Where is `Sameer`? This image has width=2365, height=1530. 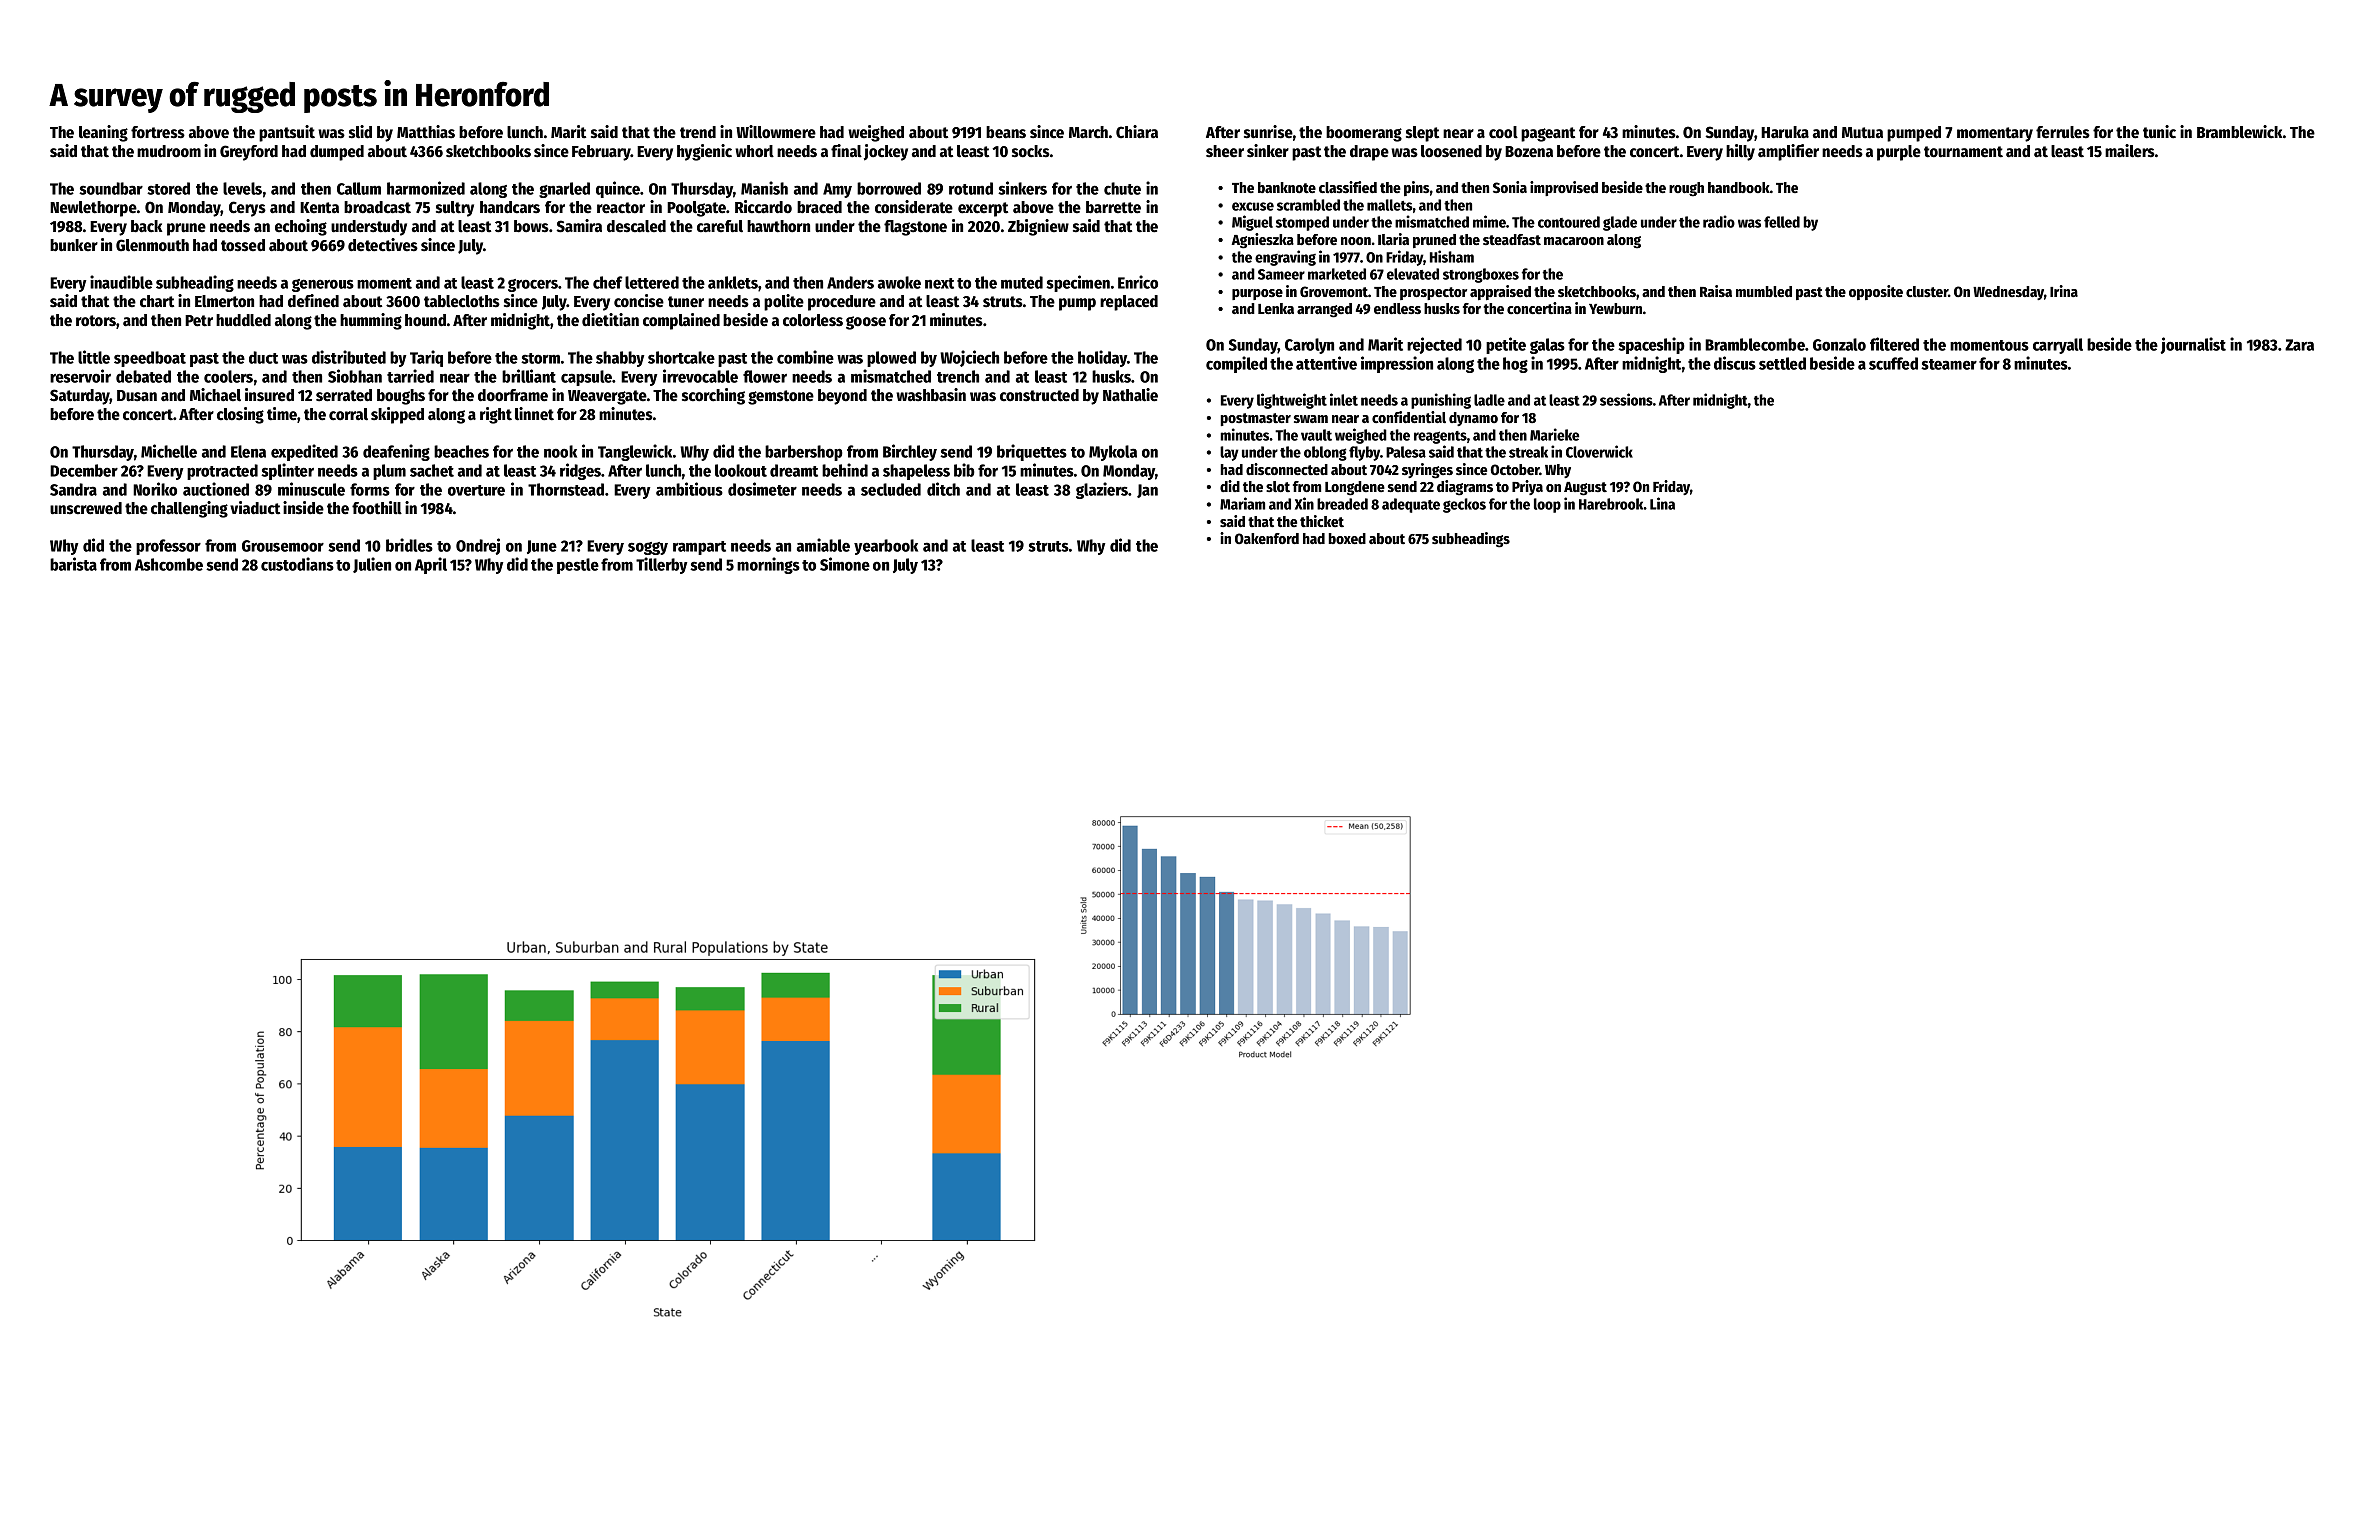 Sameer is located at coordinates (1281, 274).
